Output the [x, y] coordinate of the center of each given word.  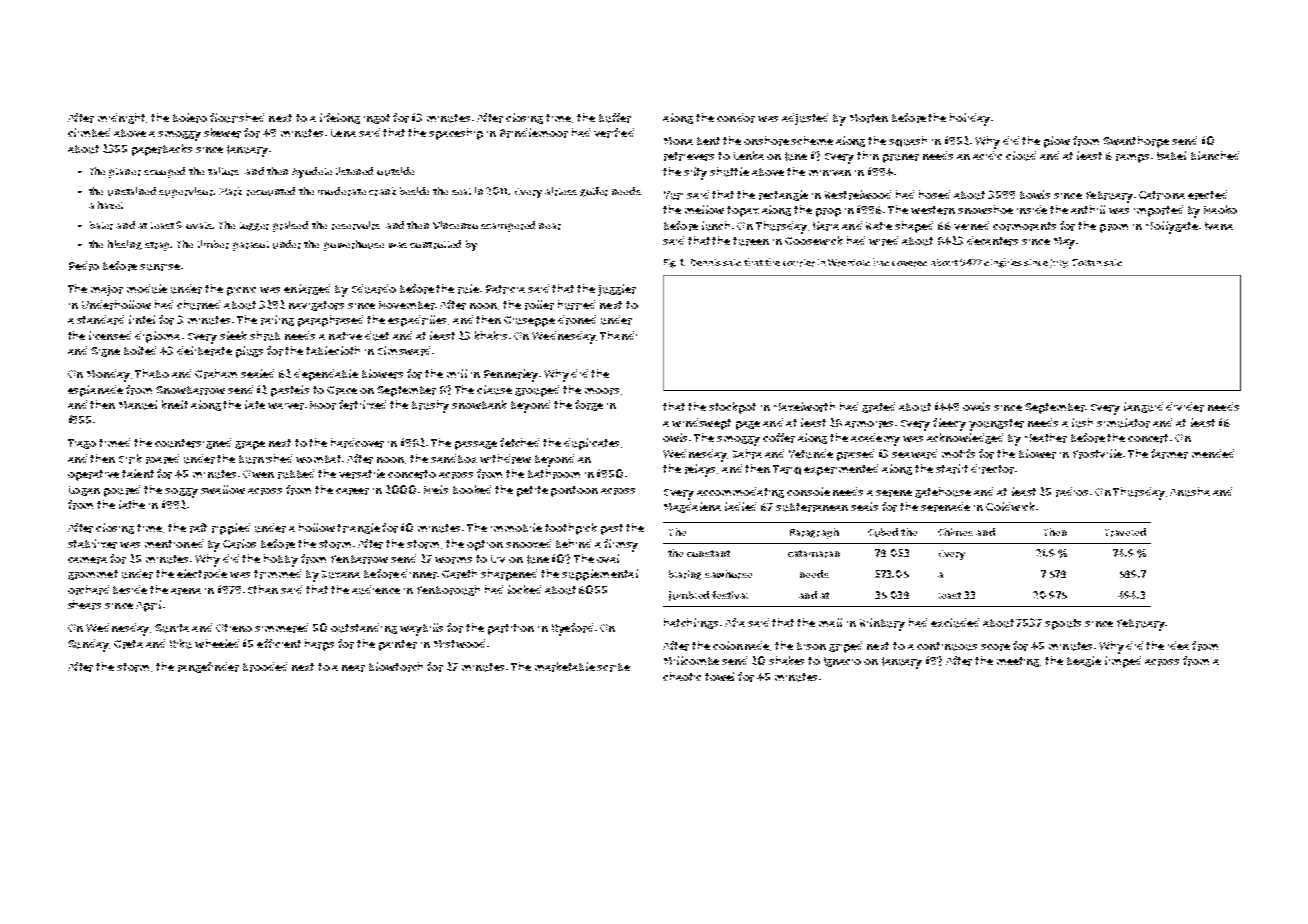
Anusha [1190, 492]
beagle [1084, 661]
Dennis [706, 262]
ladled [740, 506]
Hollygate [1172, 227]
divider [1185, 407]
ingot [377, 119]
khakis [491, 335]
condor [736, 118]
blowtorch [396, 667]
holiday [970, 119]
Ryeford [572, 629]
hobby [281, 560]
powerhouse [354, 245]
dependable [326, 375]
